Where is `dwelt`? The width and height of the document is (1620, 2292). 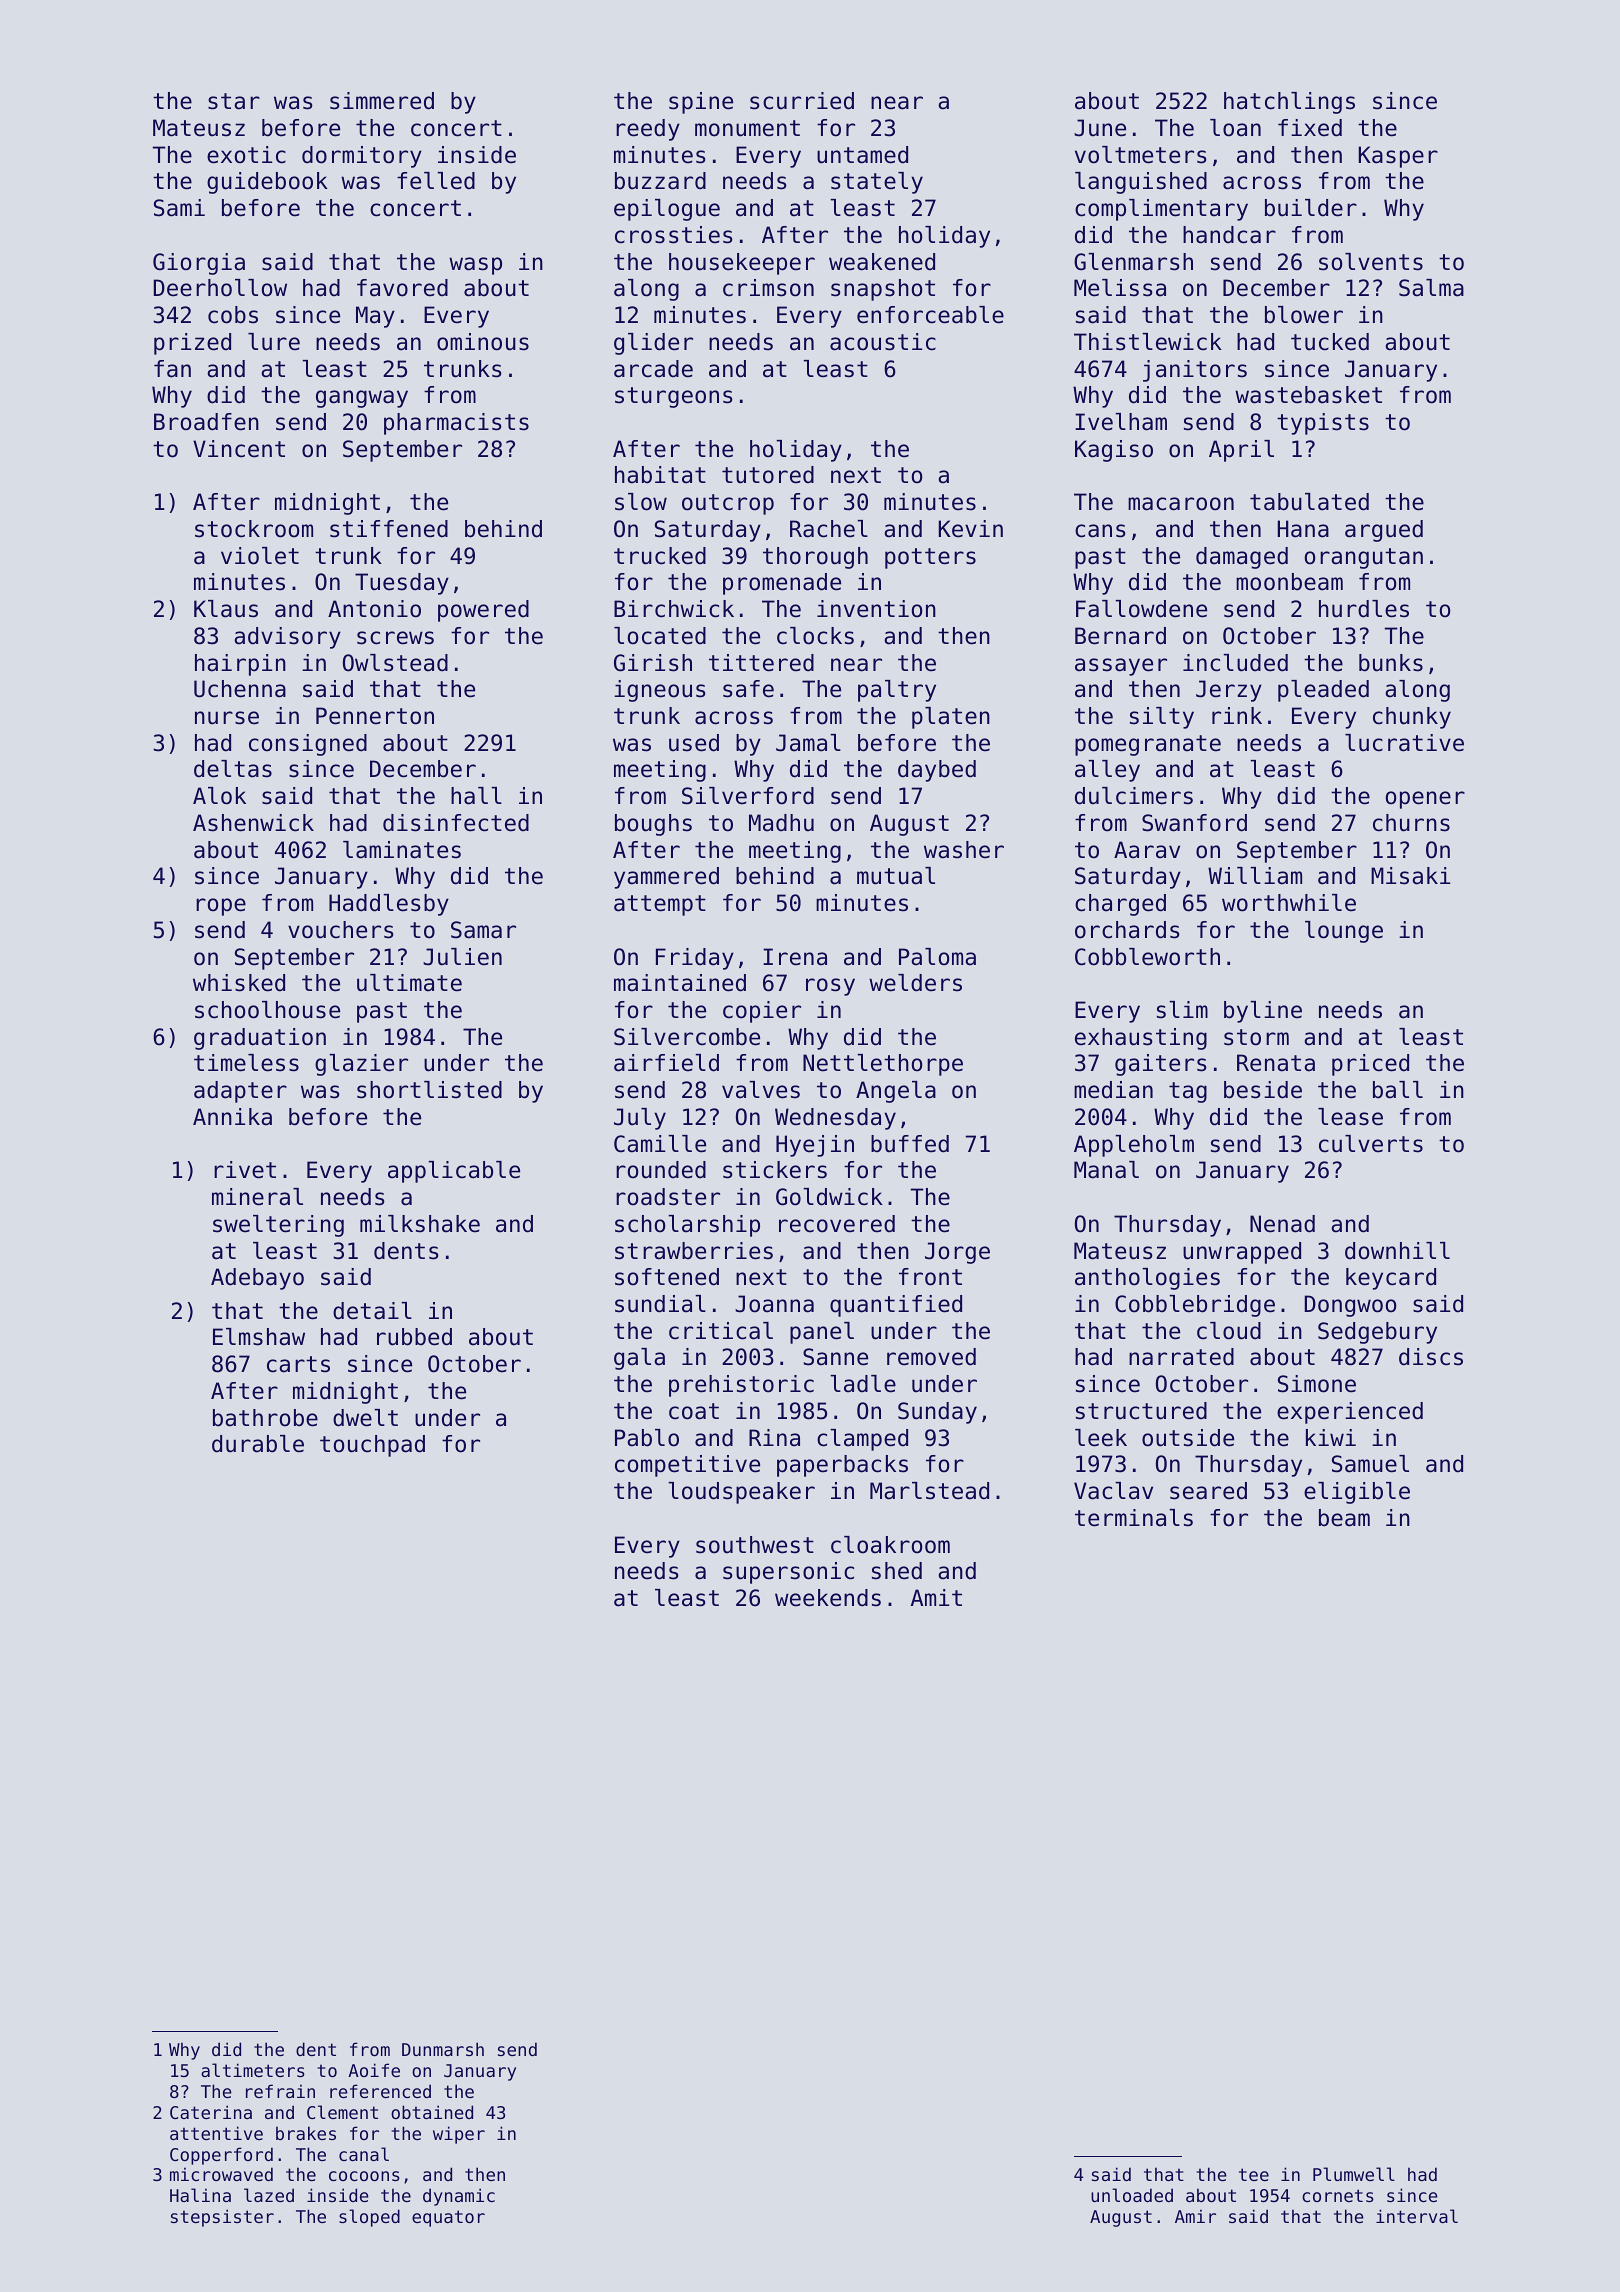
dwelt is located at coordinates (365, 1418).
